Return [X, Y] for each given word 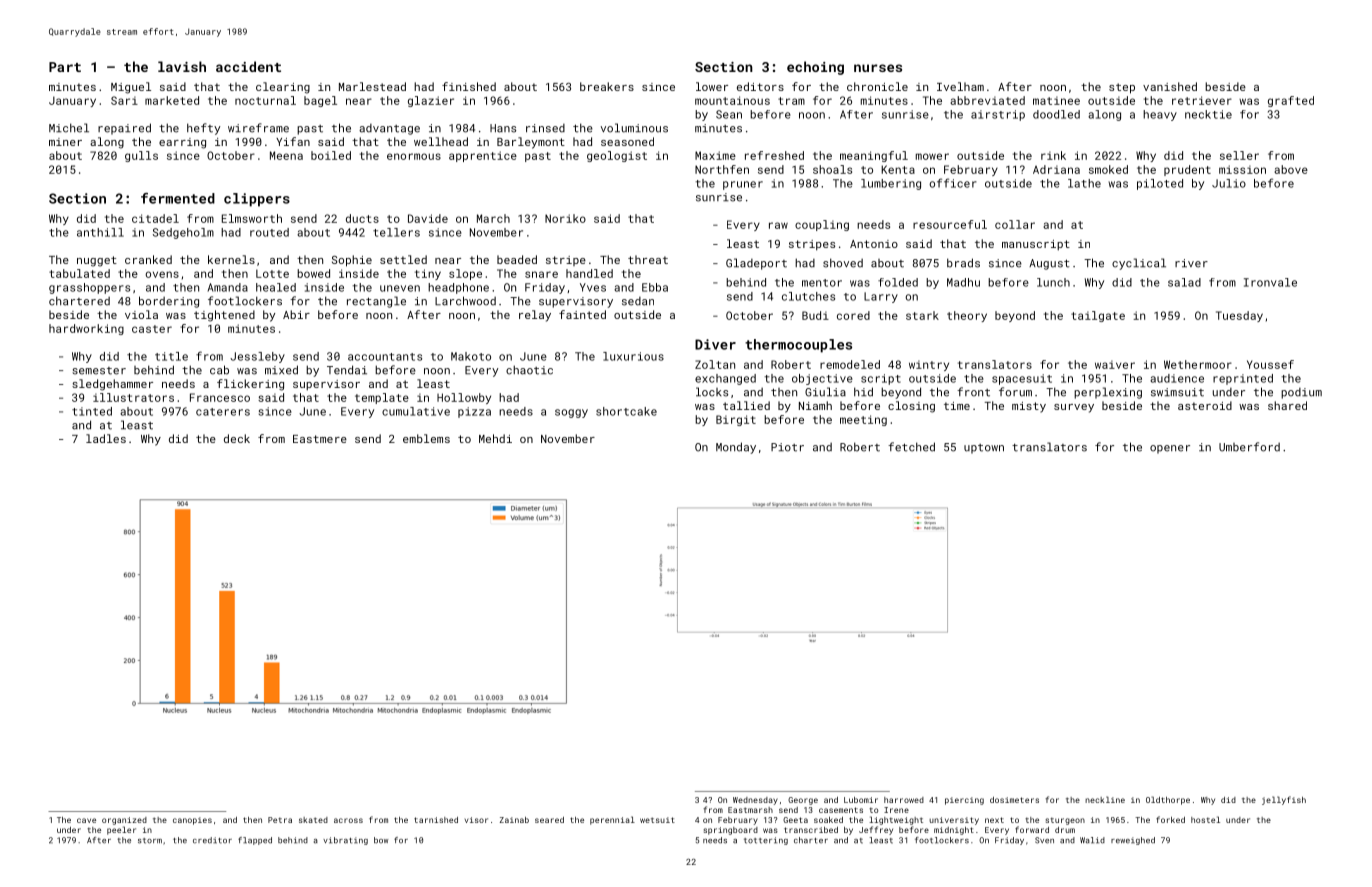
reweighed [1133, 841]
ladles [106, 438]
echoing [815, 68]
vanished [1170, 86]
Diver [715, 344]
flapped [255, 841]
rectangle [376, 302]
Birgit [736, 420]
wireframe [258, 128]
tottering [766, 841]
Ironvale [1270, 282]
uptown [984, 449]
